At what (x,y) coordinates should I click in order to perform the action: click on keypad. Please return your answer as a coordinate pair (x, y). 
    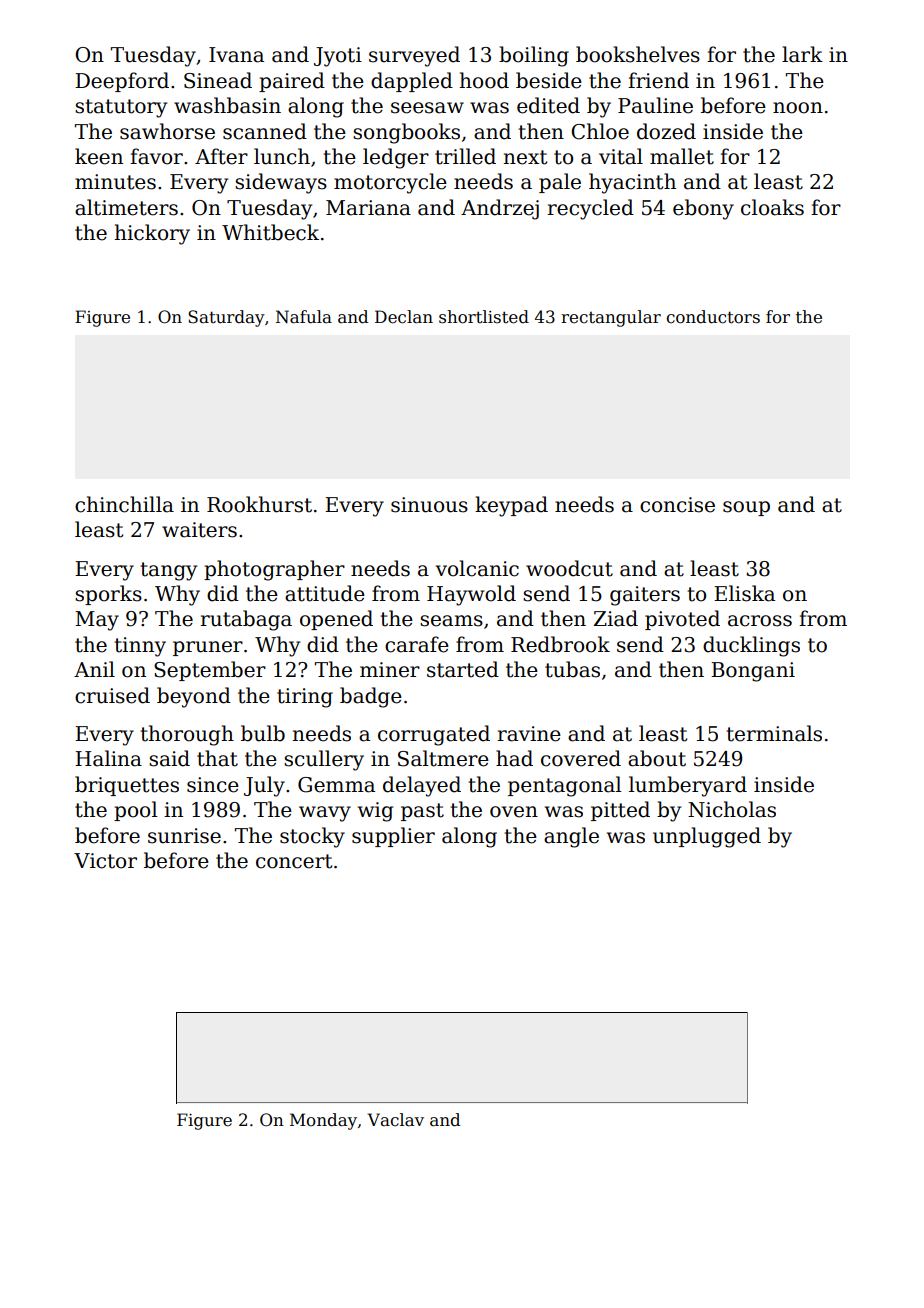
    Looking at the image, I should click on (511, 506).
